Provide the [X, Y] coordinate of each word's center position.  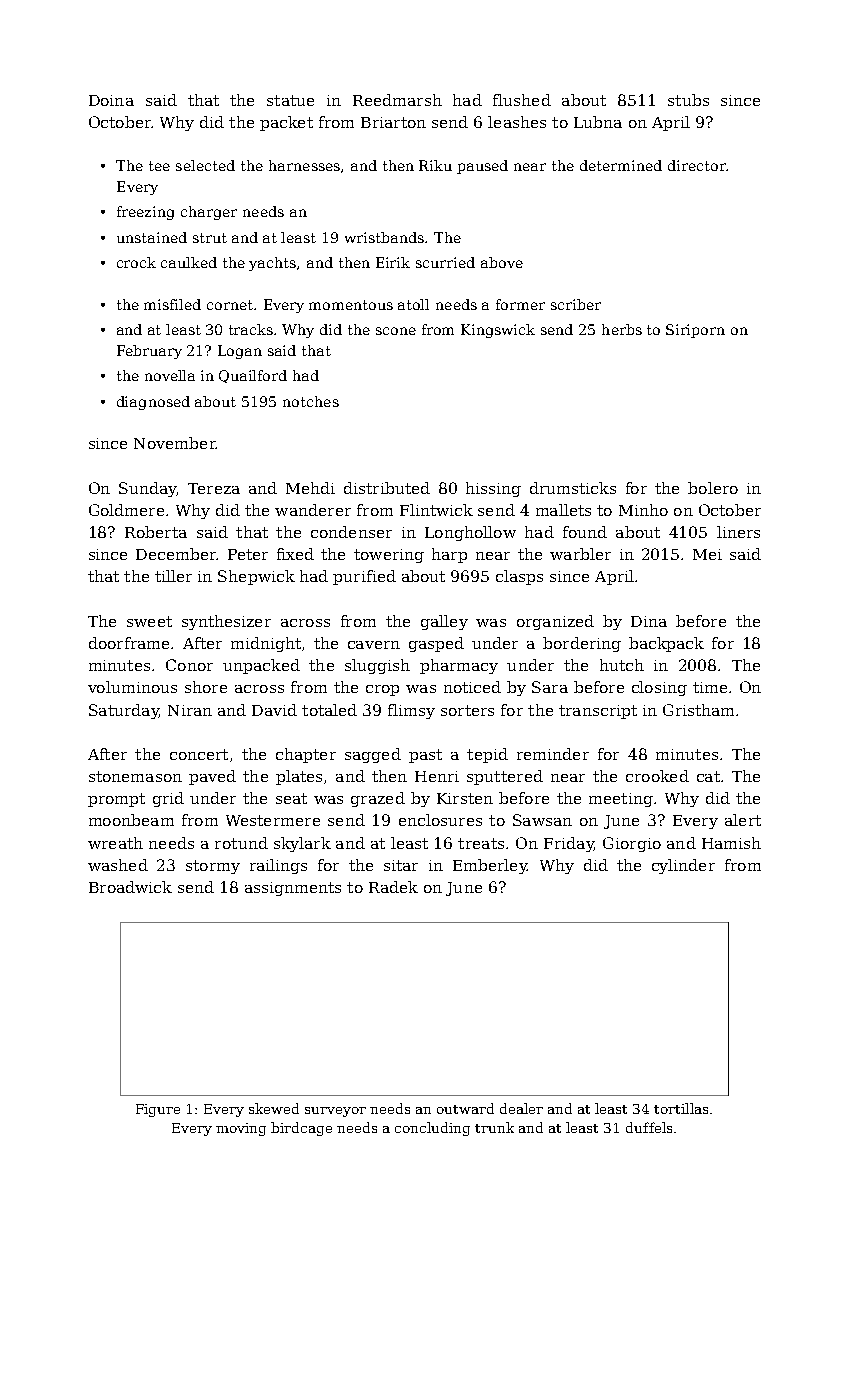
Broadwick [130, 887]
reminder [553, 754]
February [149, 352]
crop [382, 690]
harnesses [304, 165]
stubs [688, 100]
